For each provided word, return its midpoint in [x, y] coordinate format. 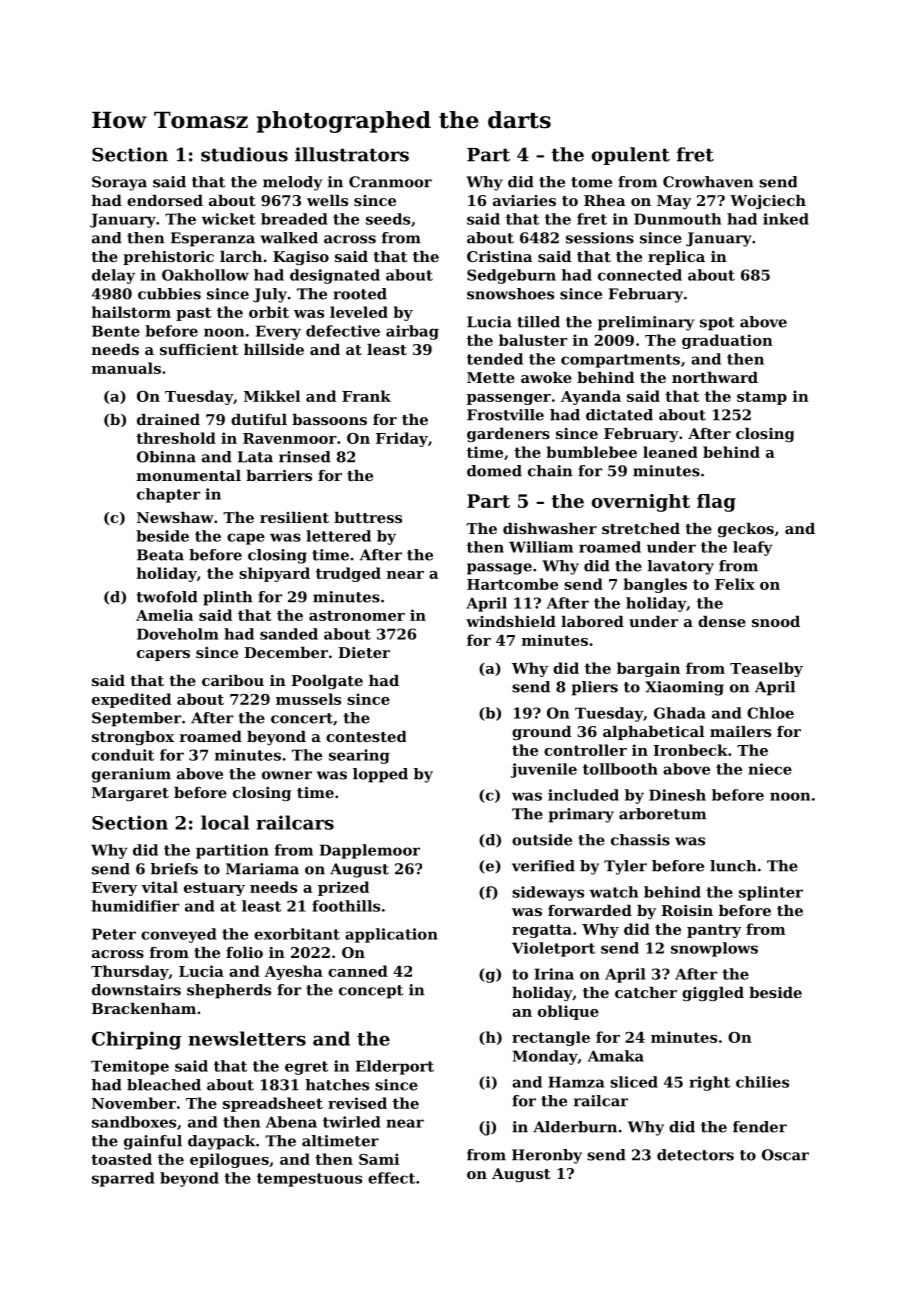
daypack [221, 1142]
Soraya [119, 183]
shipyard [274, 574]
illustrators [352, 154]
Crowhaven [708, 182]
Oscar [785, 1155]
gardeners [508, 435]
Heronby [547, 1156]
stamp [762, 398]
